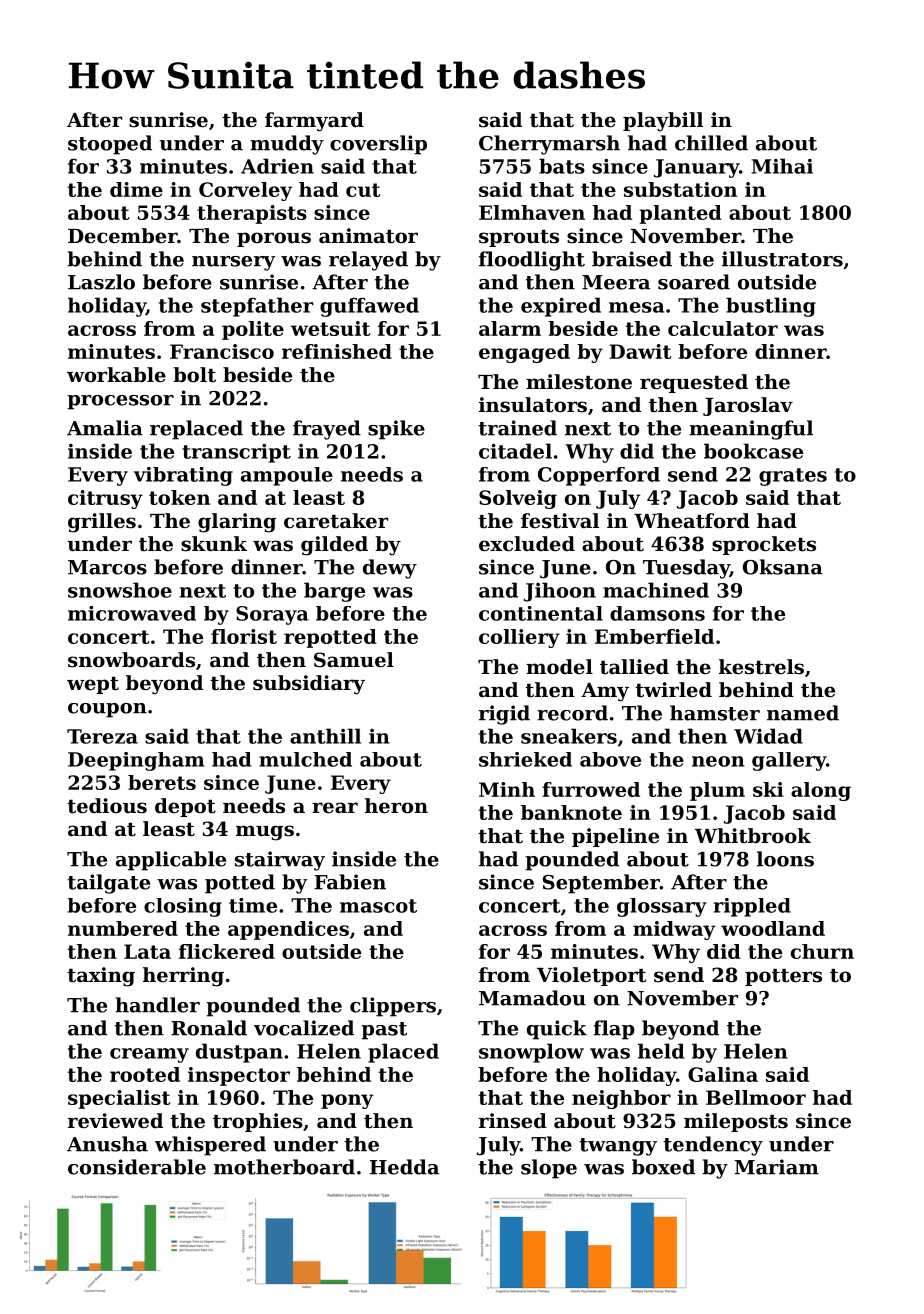  What do you see at coordinates (119, 1099) in the document?
I see `specialist` at bounding box center [119, 1099].
